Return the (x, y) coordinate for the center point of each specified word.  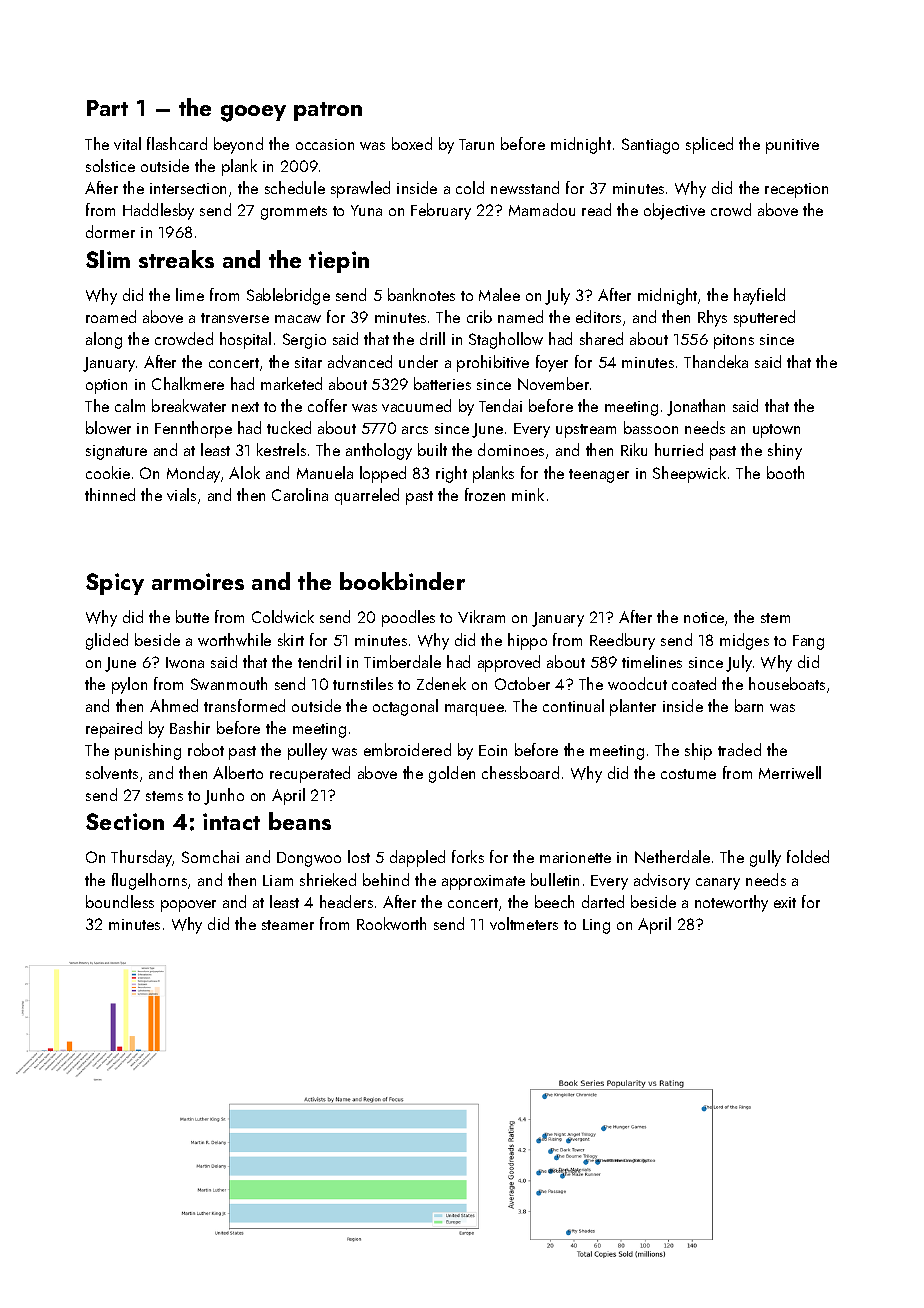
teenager (599, 476)
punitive (792, 146)
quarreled (367, 496)
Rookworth (391, 923)
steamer (288, 925)
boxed (412, 143)
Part (107, 108)
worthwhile (234, 639)
